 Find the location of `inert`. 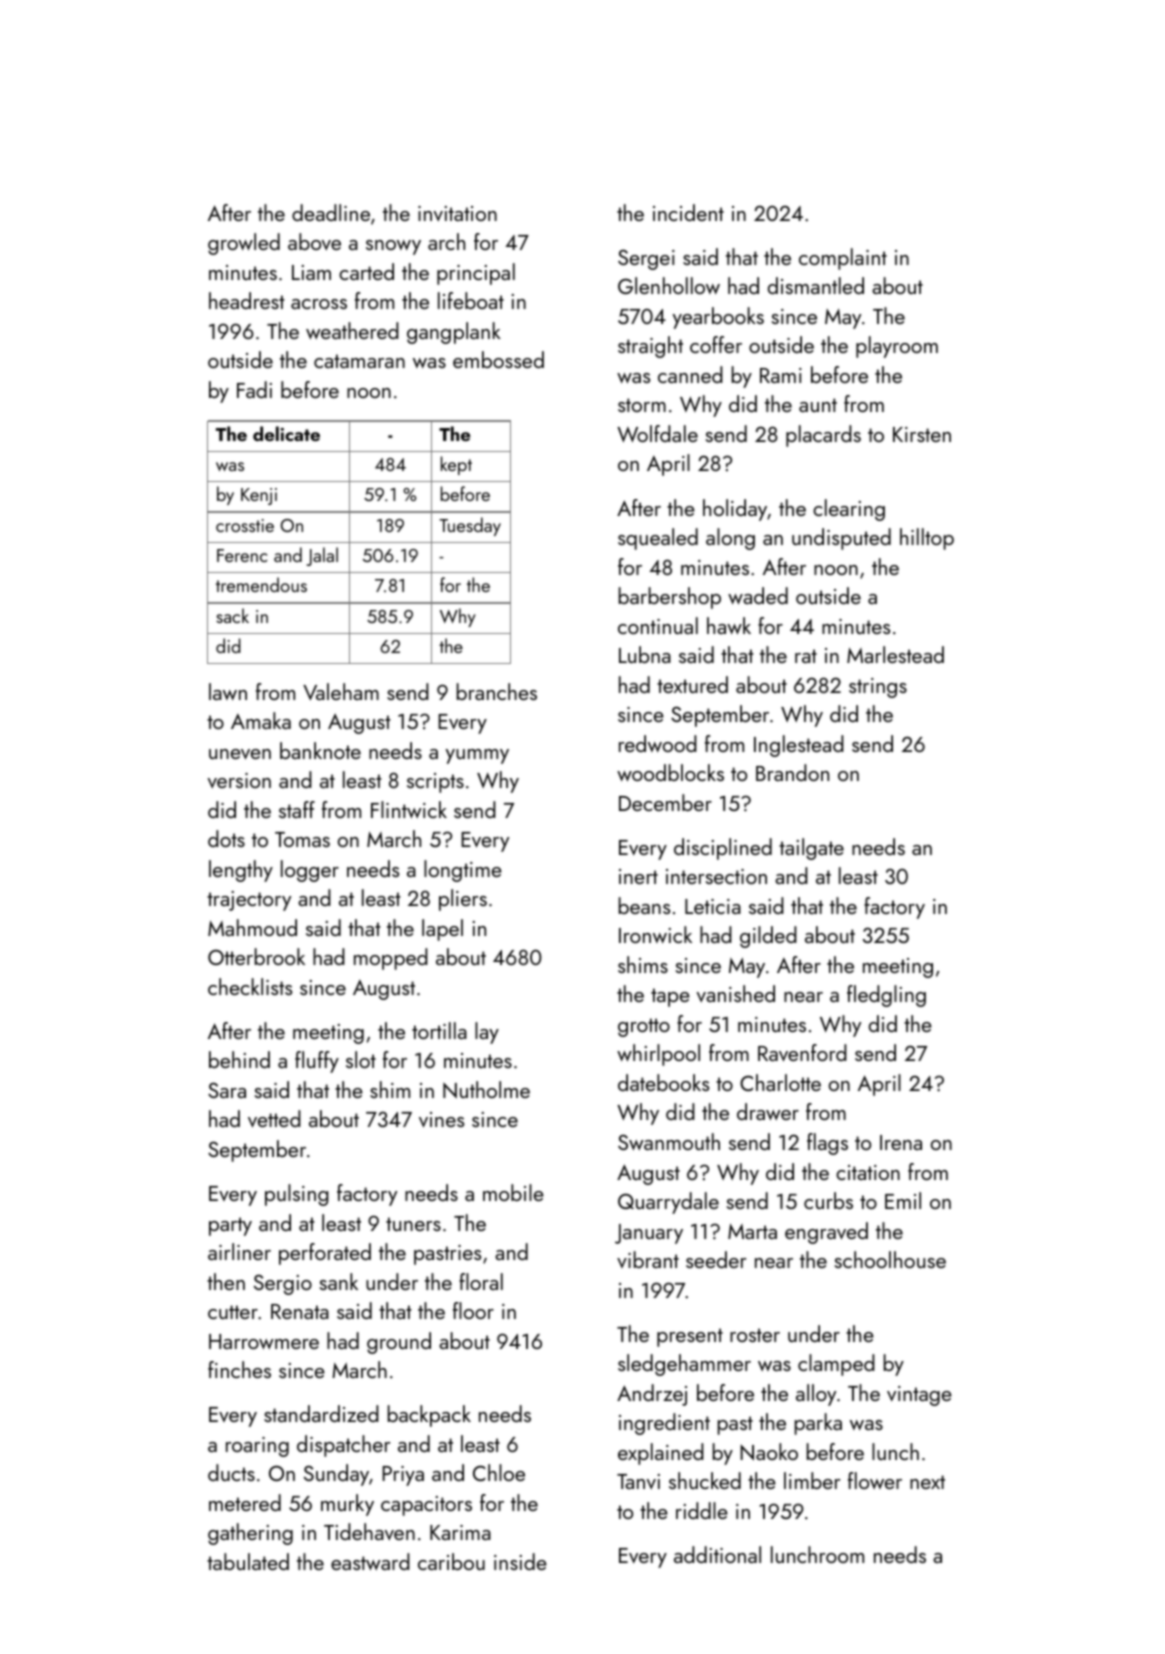

inert is located at coordinates (638, 876).
